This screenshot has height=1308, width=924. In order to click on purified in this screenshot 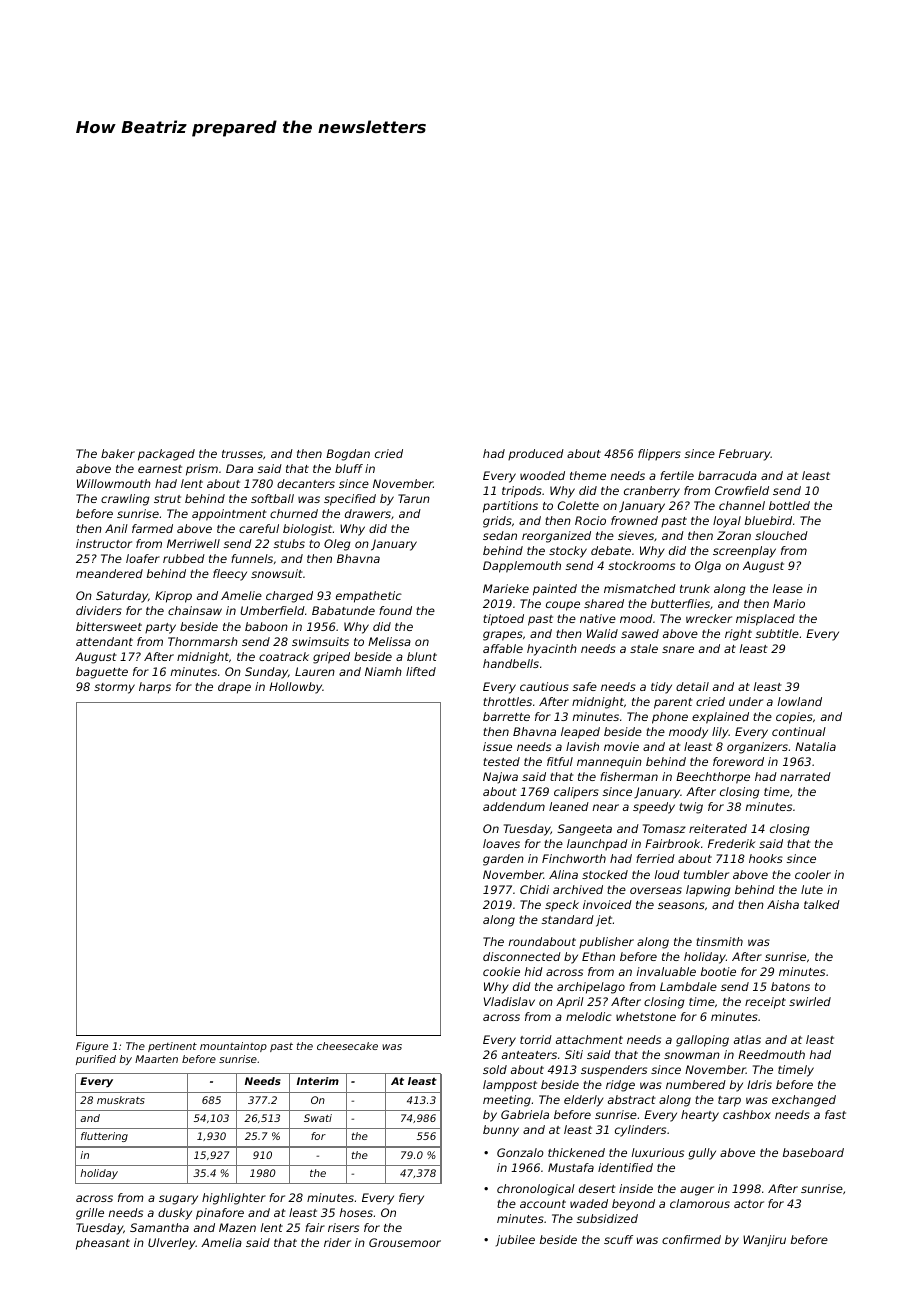, I will do `click(96, 1060)`.
